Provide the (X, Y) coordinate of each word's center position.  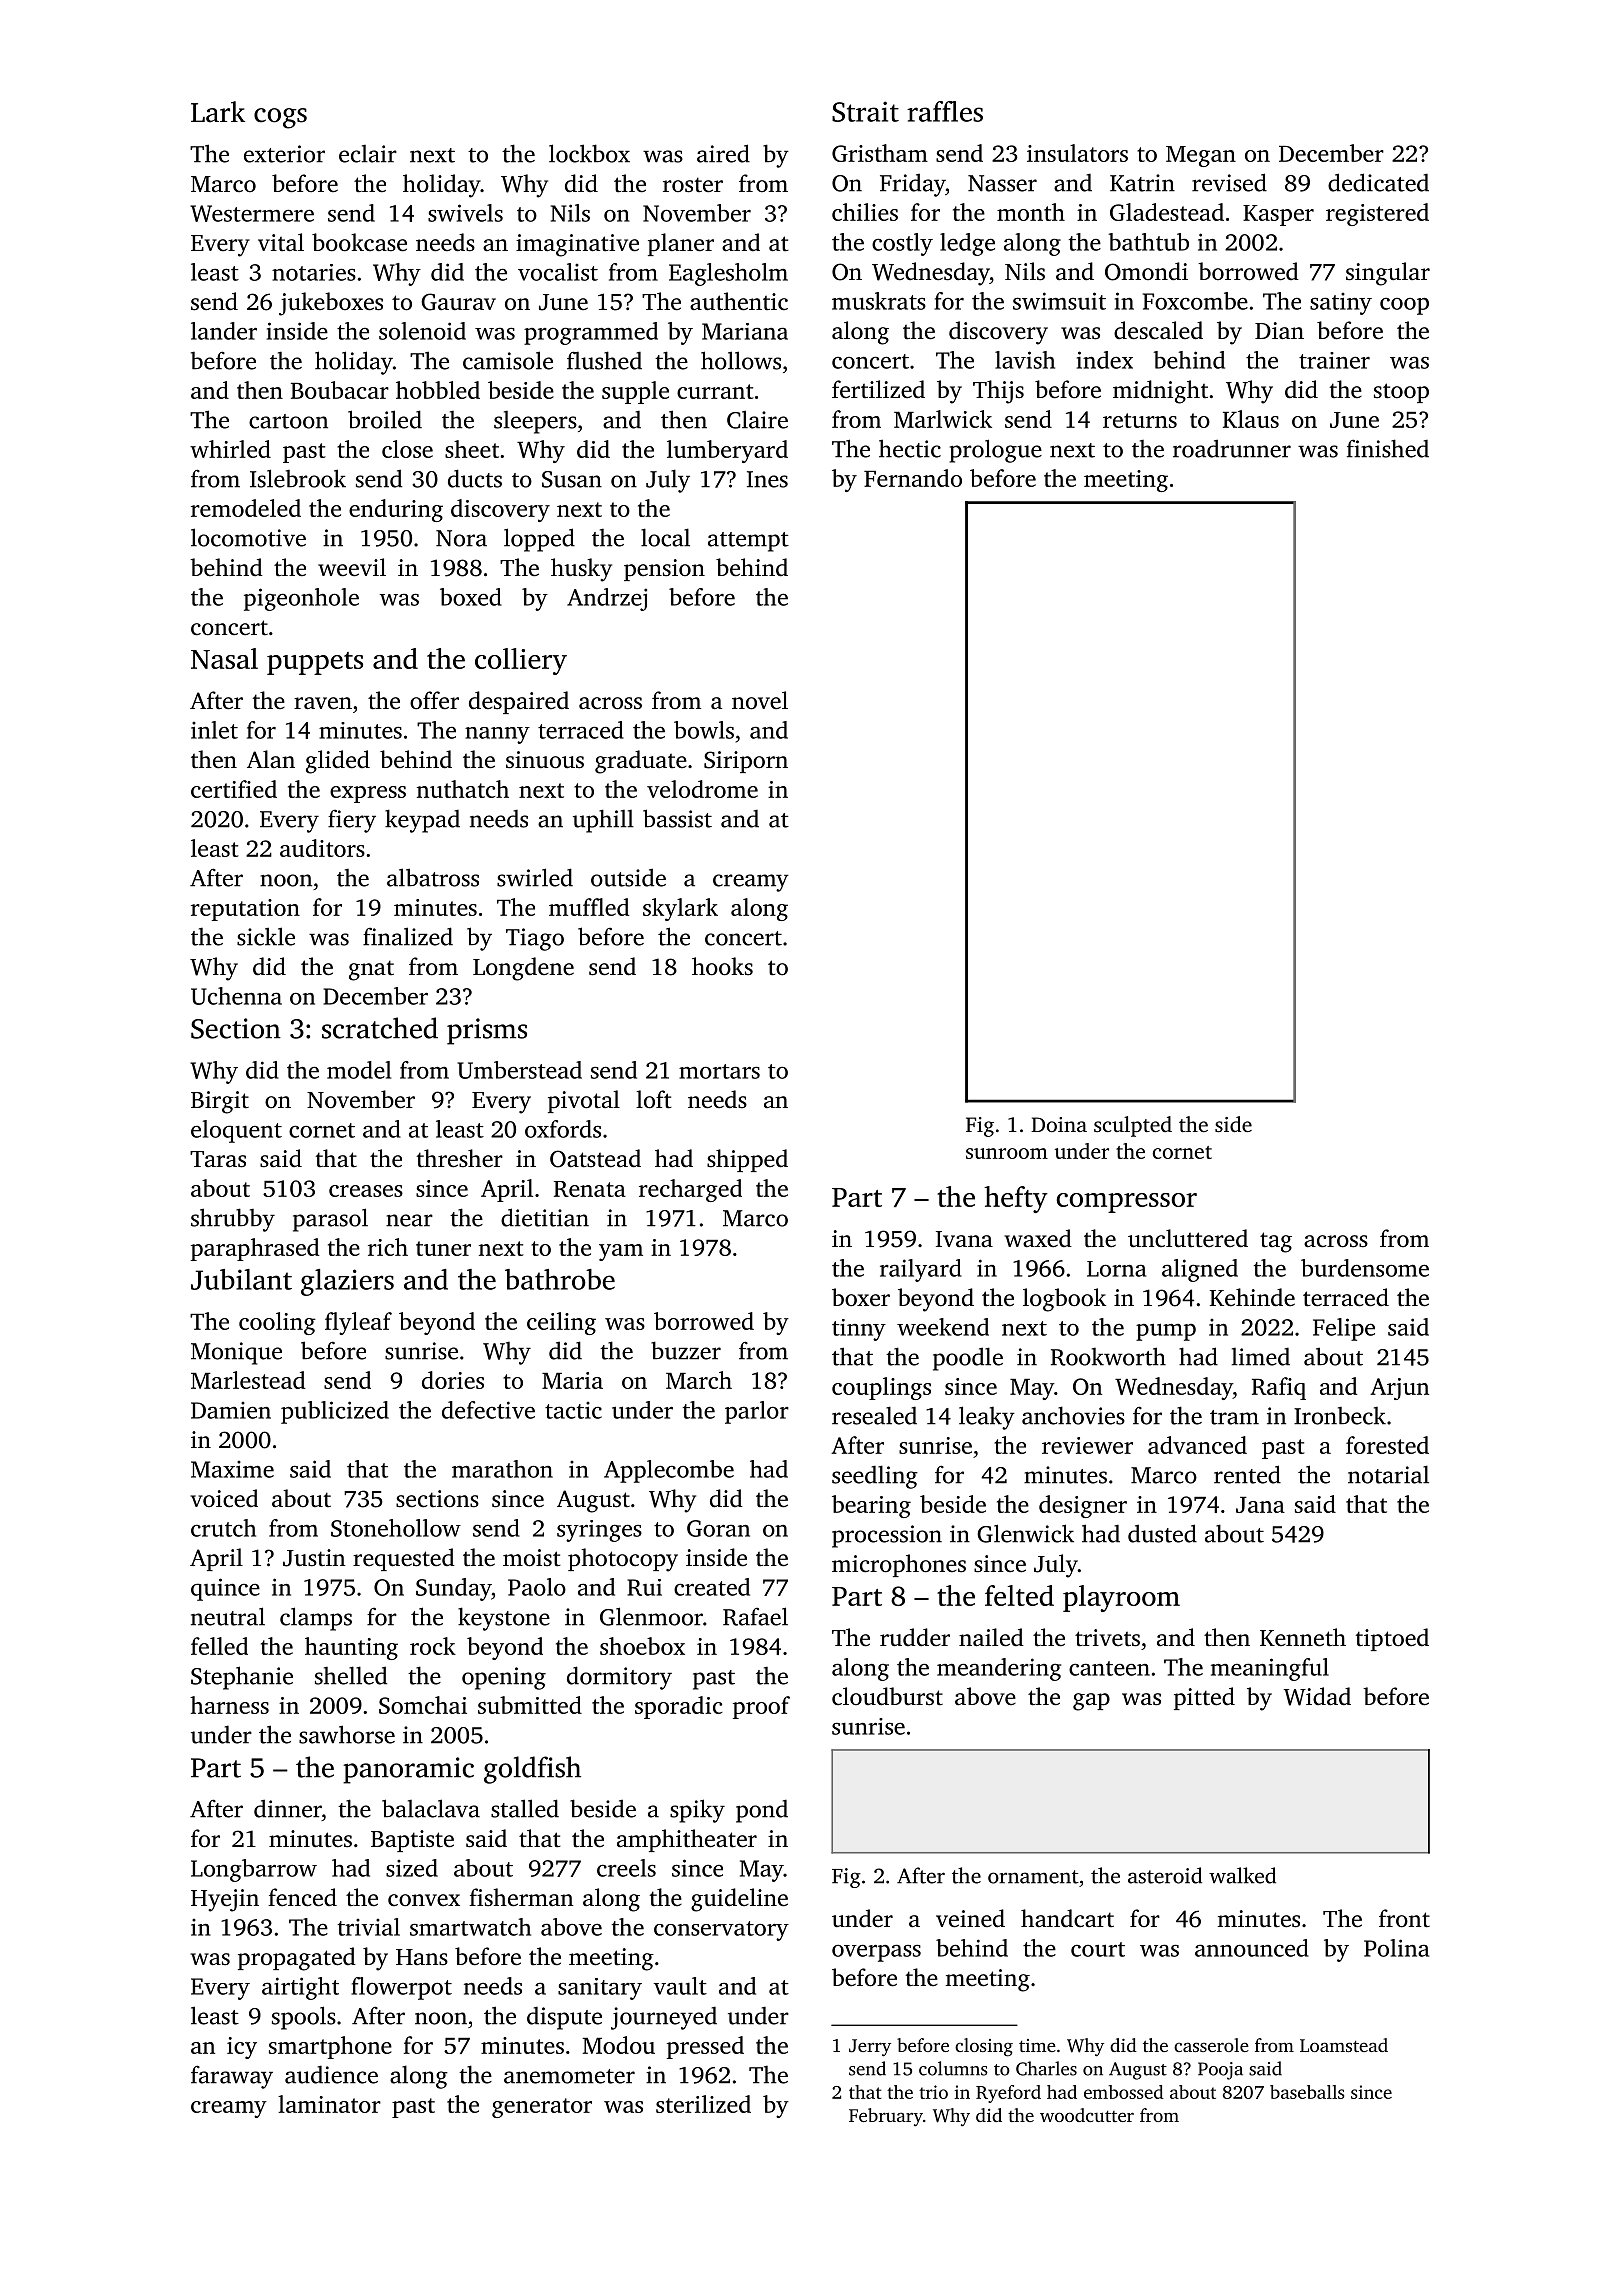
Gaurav (458, 302)
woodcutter (1087, 2115)
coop (1404, 306)
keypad (422, 821)
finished (1388, 448)
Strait (865, 111)
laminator (329, 2104)
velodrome (702, 789)
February (886, 2117)
